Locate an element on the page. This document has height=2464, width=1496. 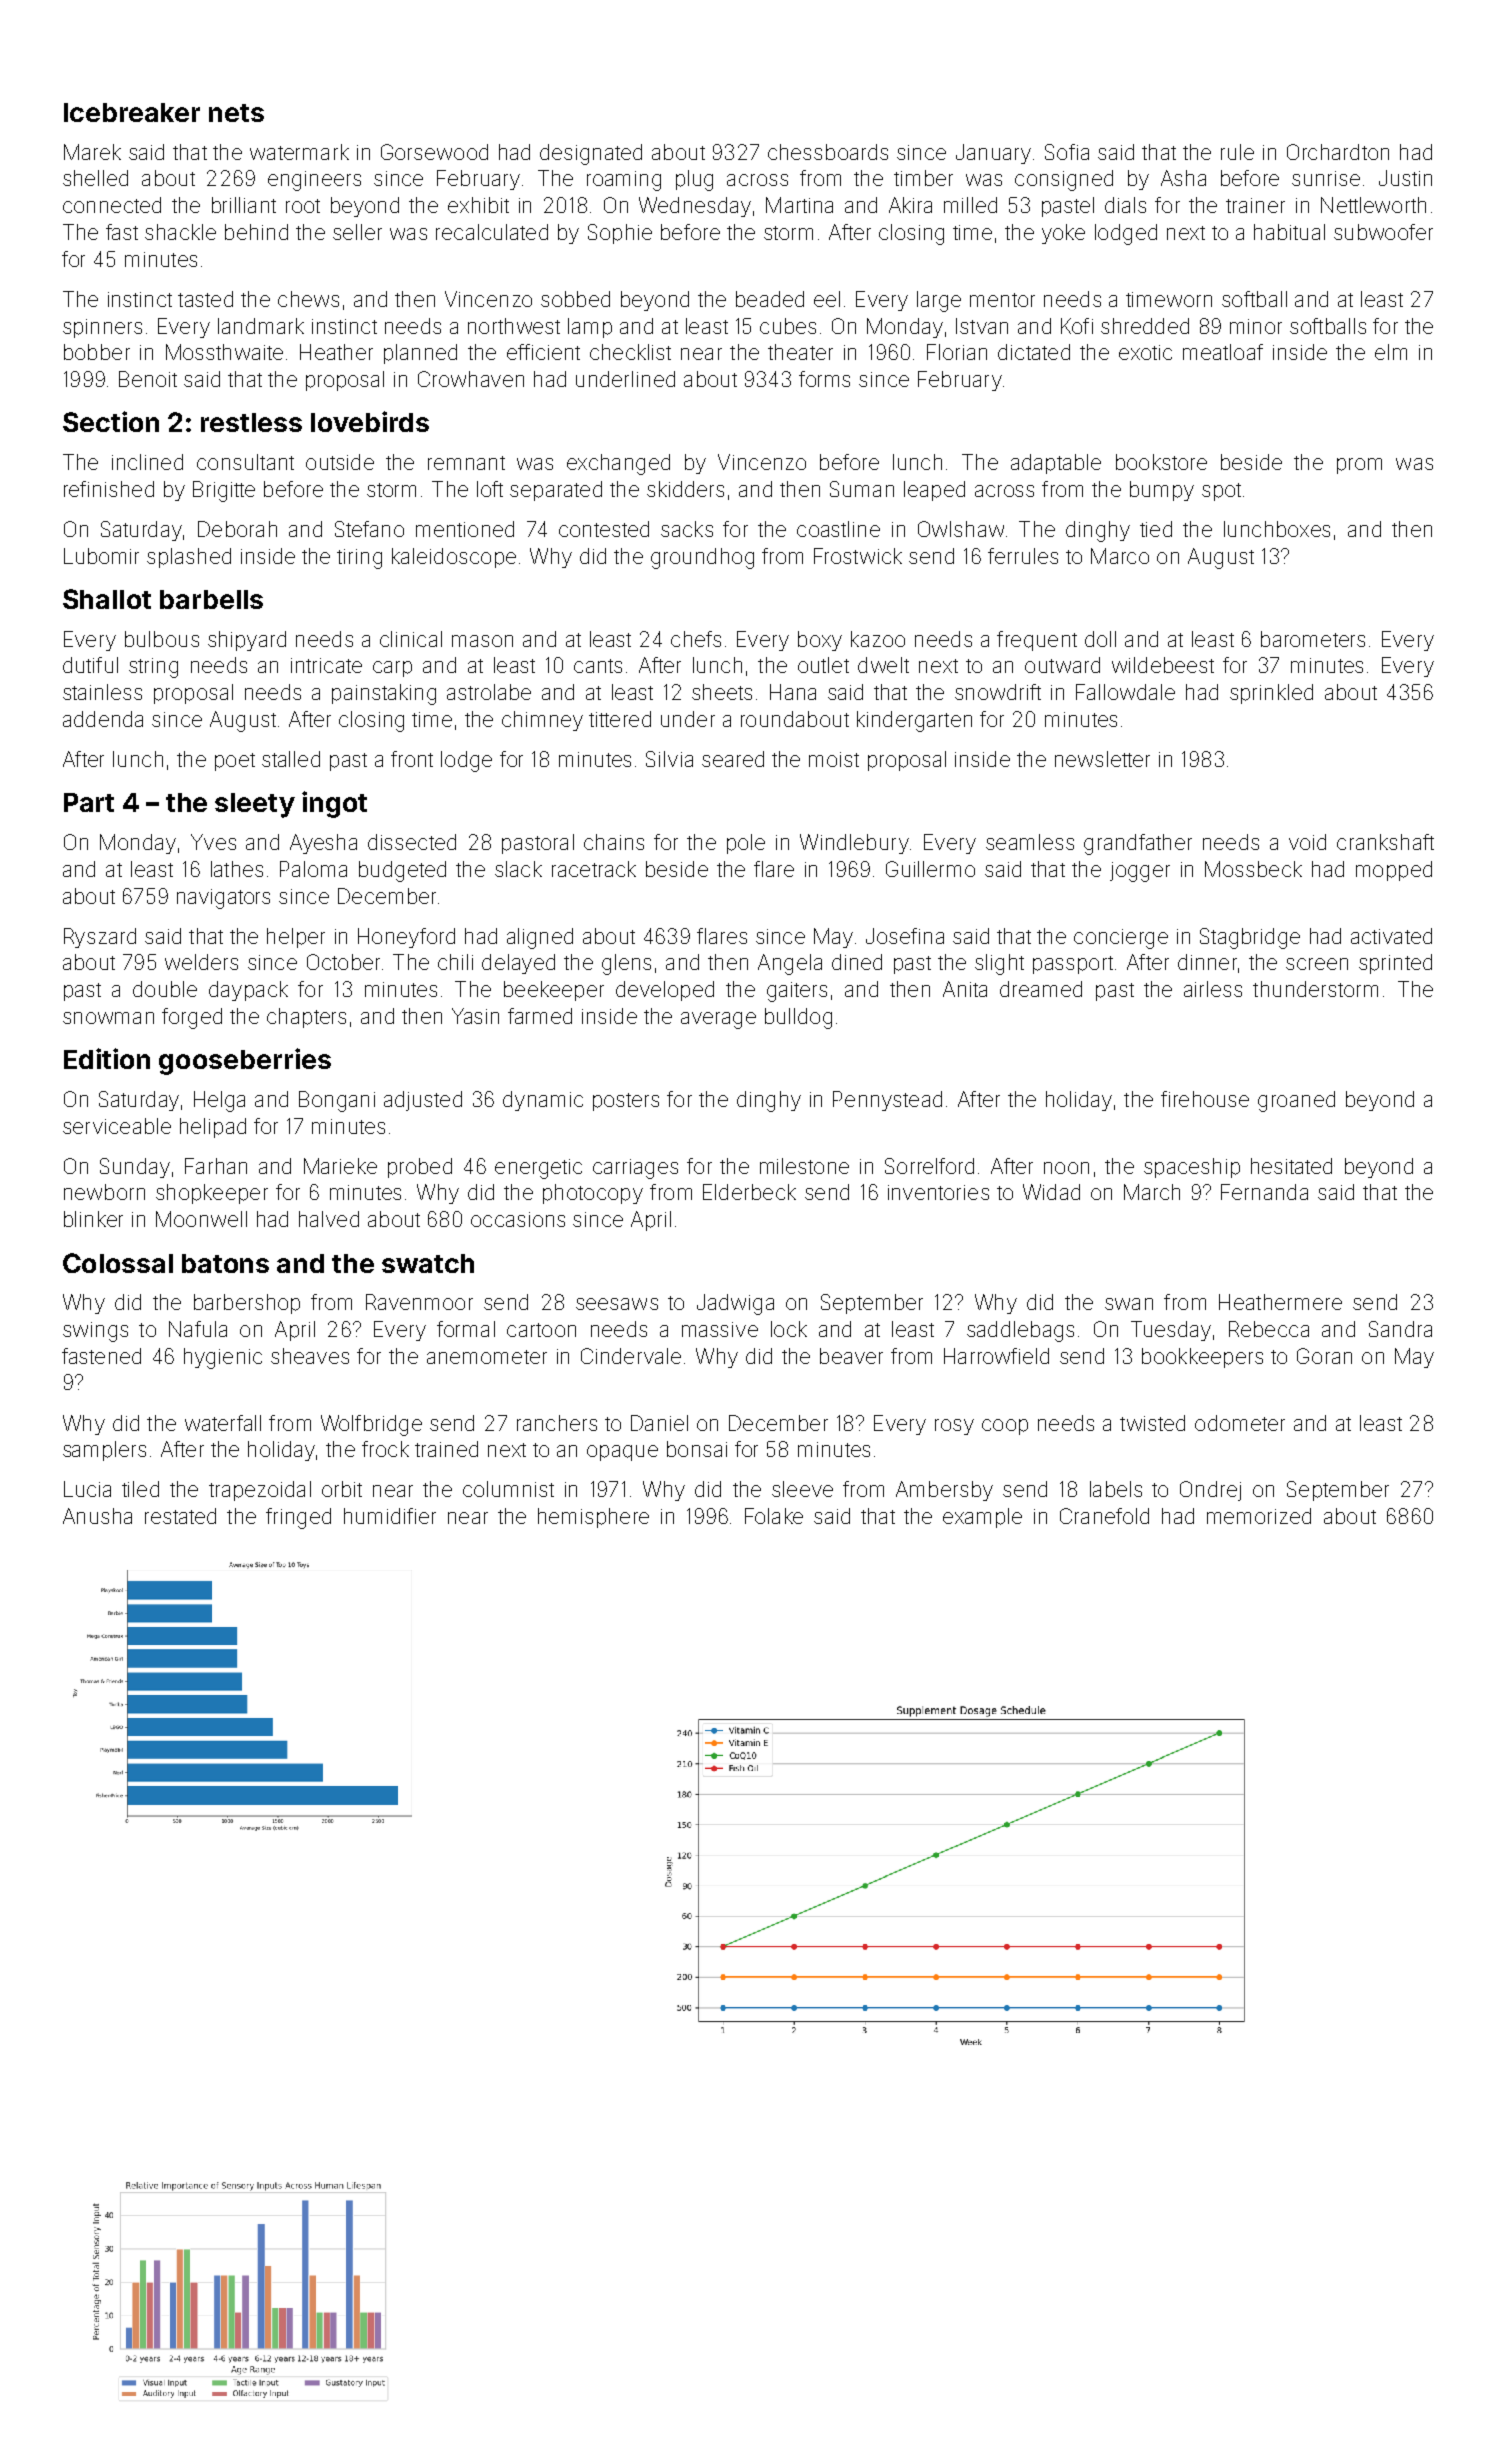
Icebreaker is located at coordinates (132, 112).
